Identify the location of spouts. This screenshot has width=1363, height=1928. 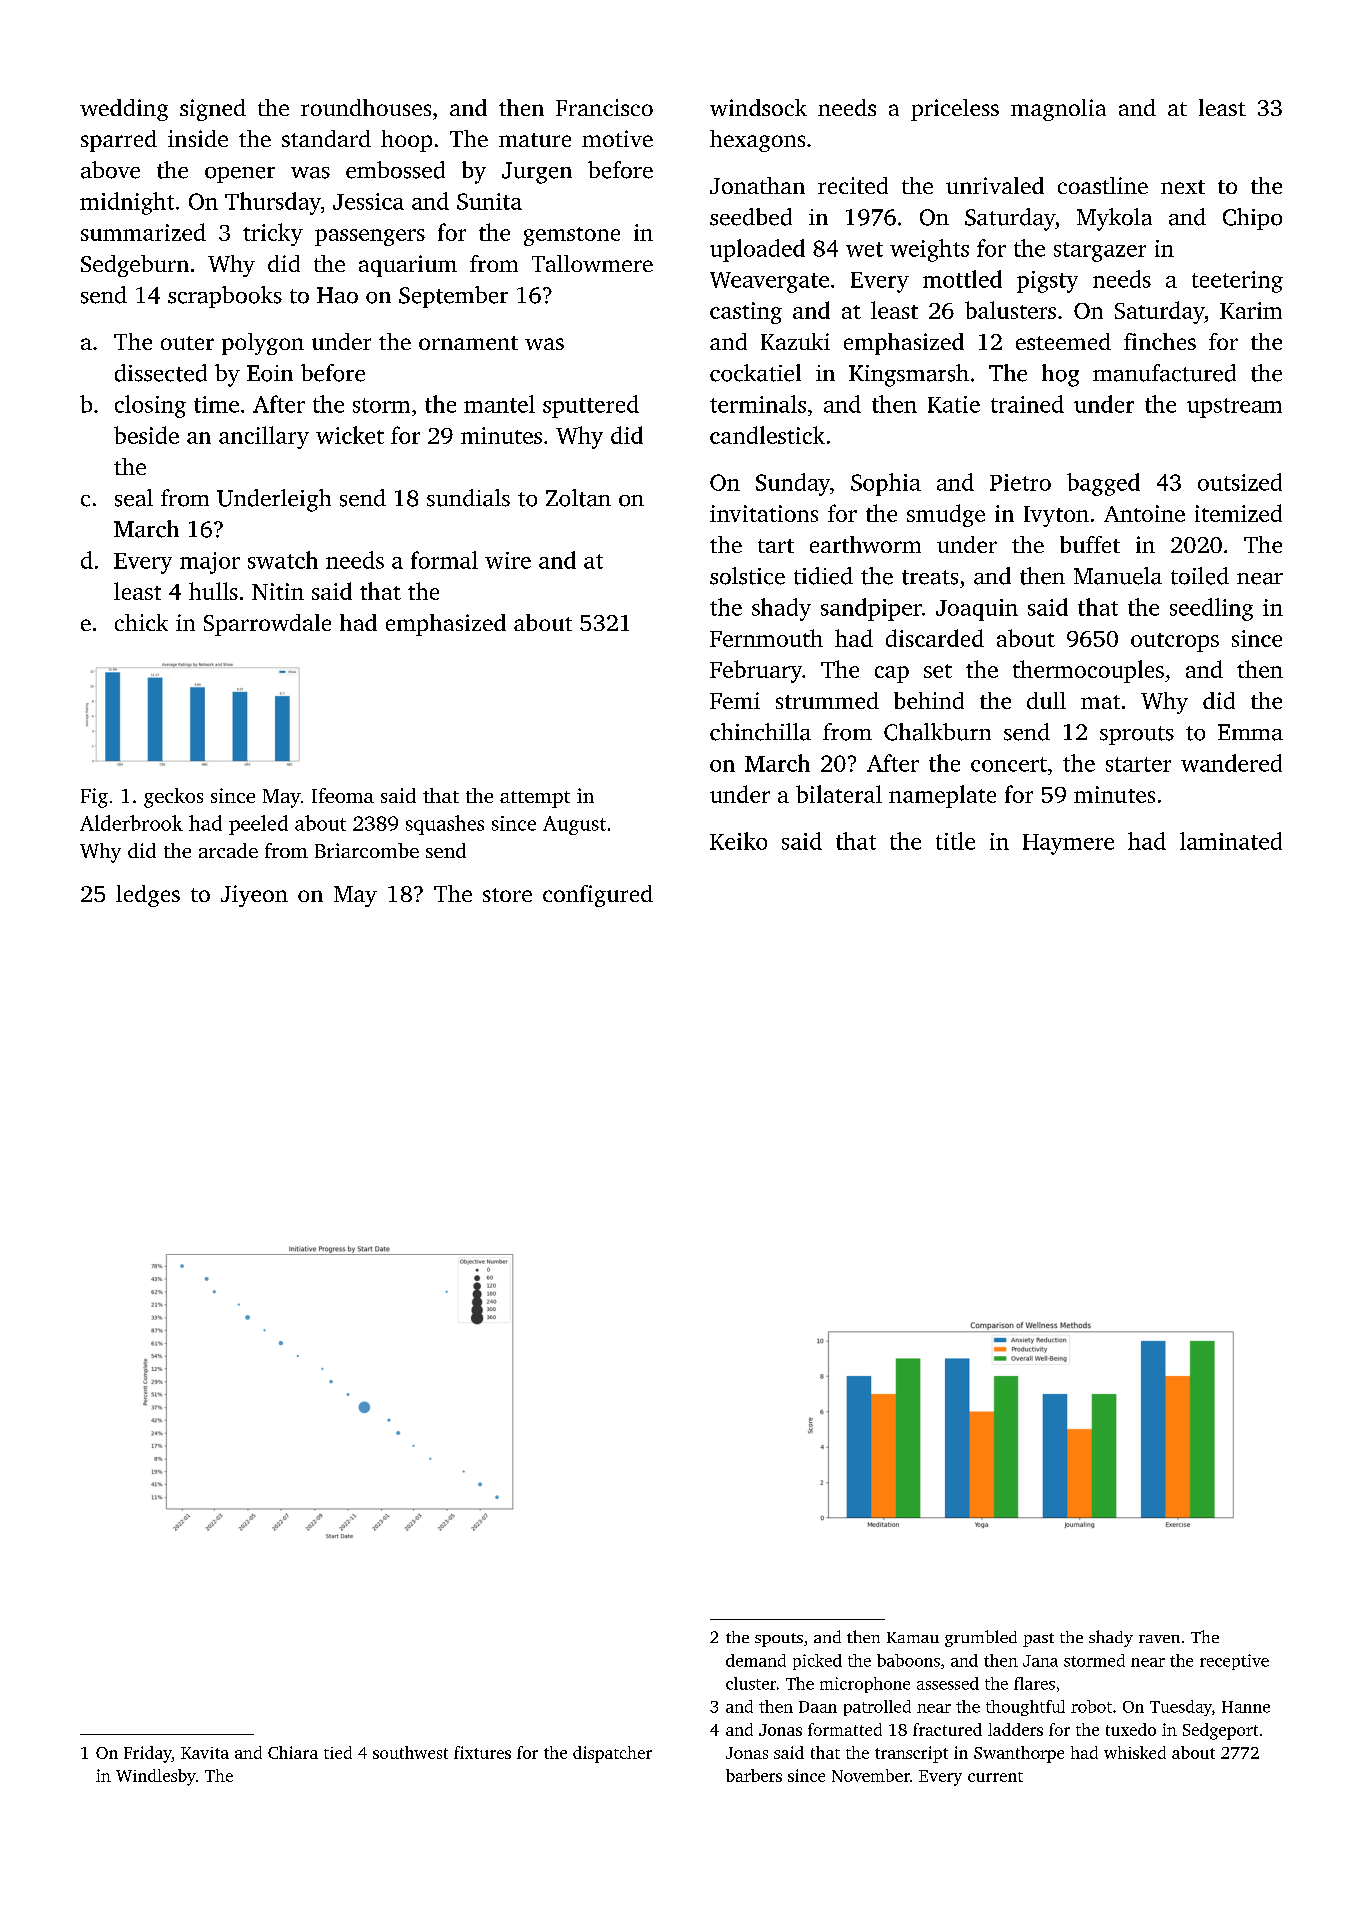
(779, 1640).
